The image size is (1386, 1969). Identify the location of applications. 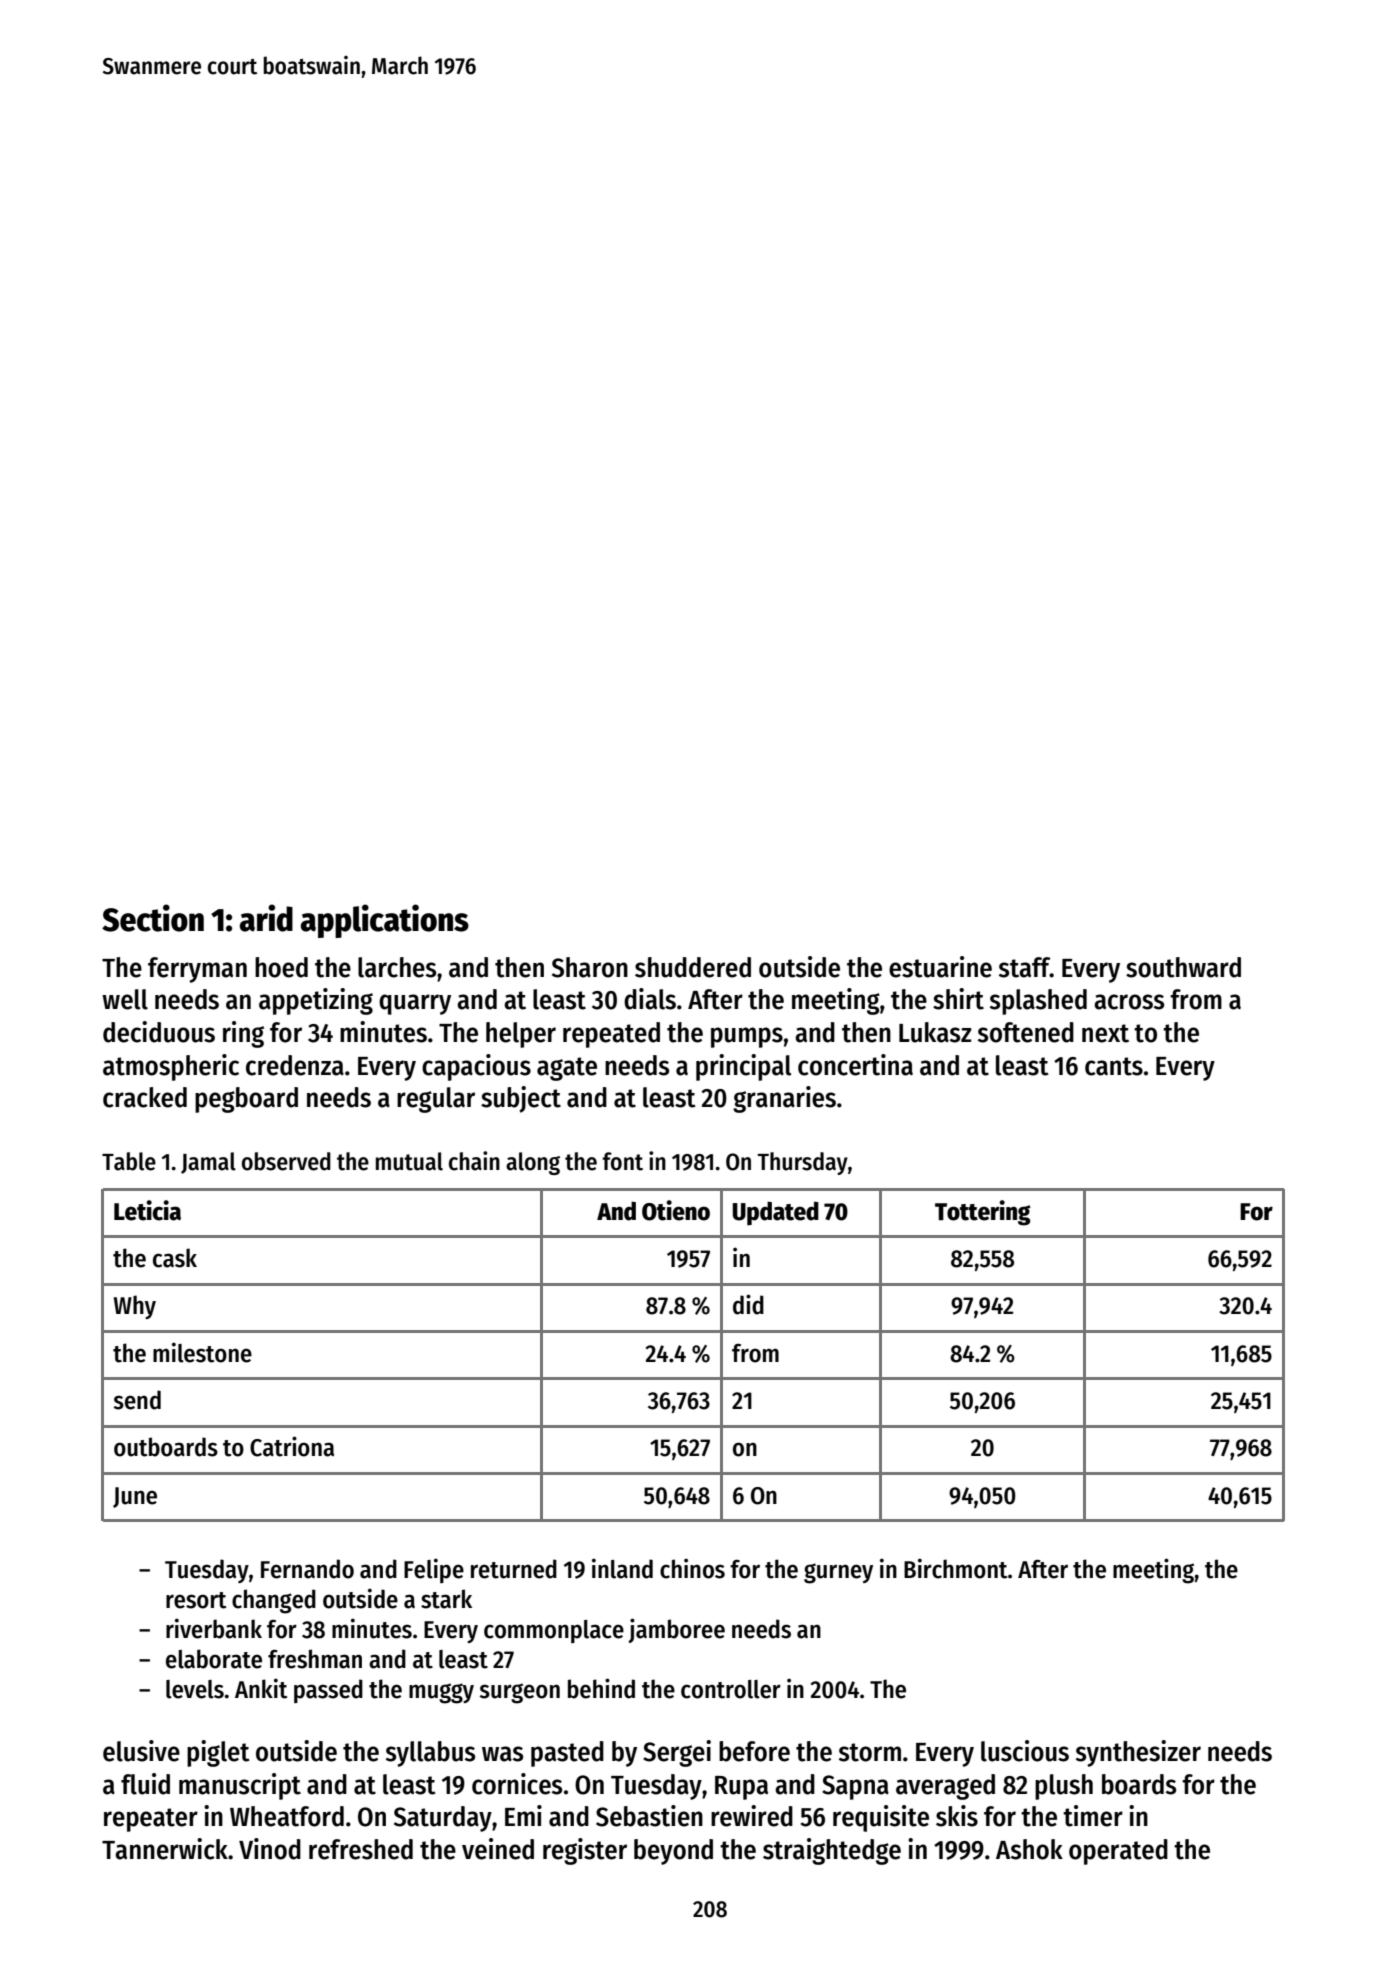
(385, 921).
